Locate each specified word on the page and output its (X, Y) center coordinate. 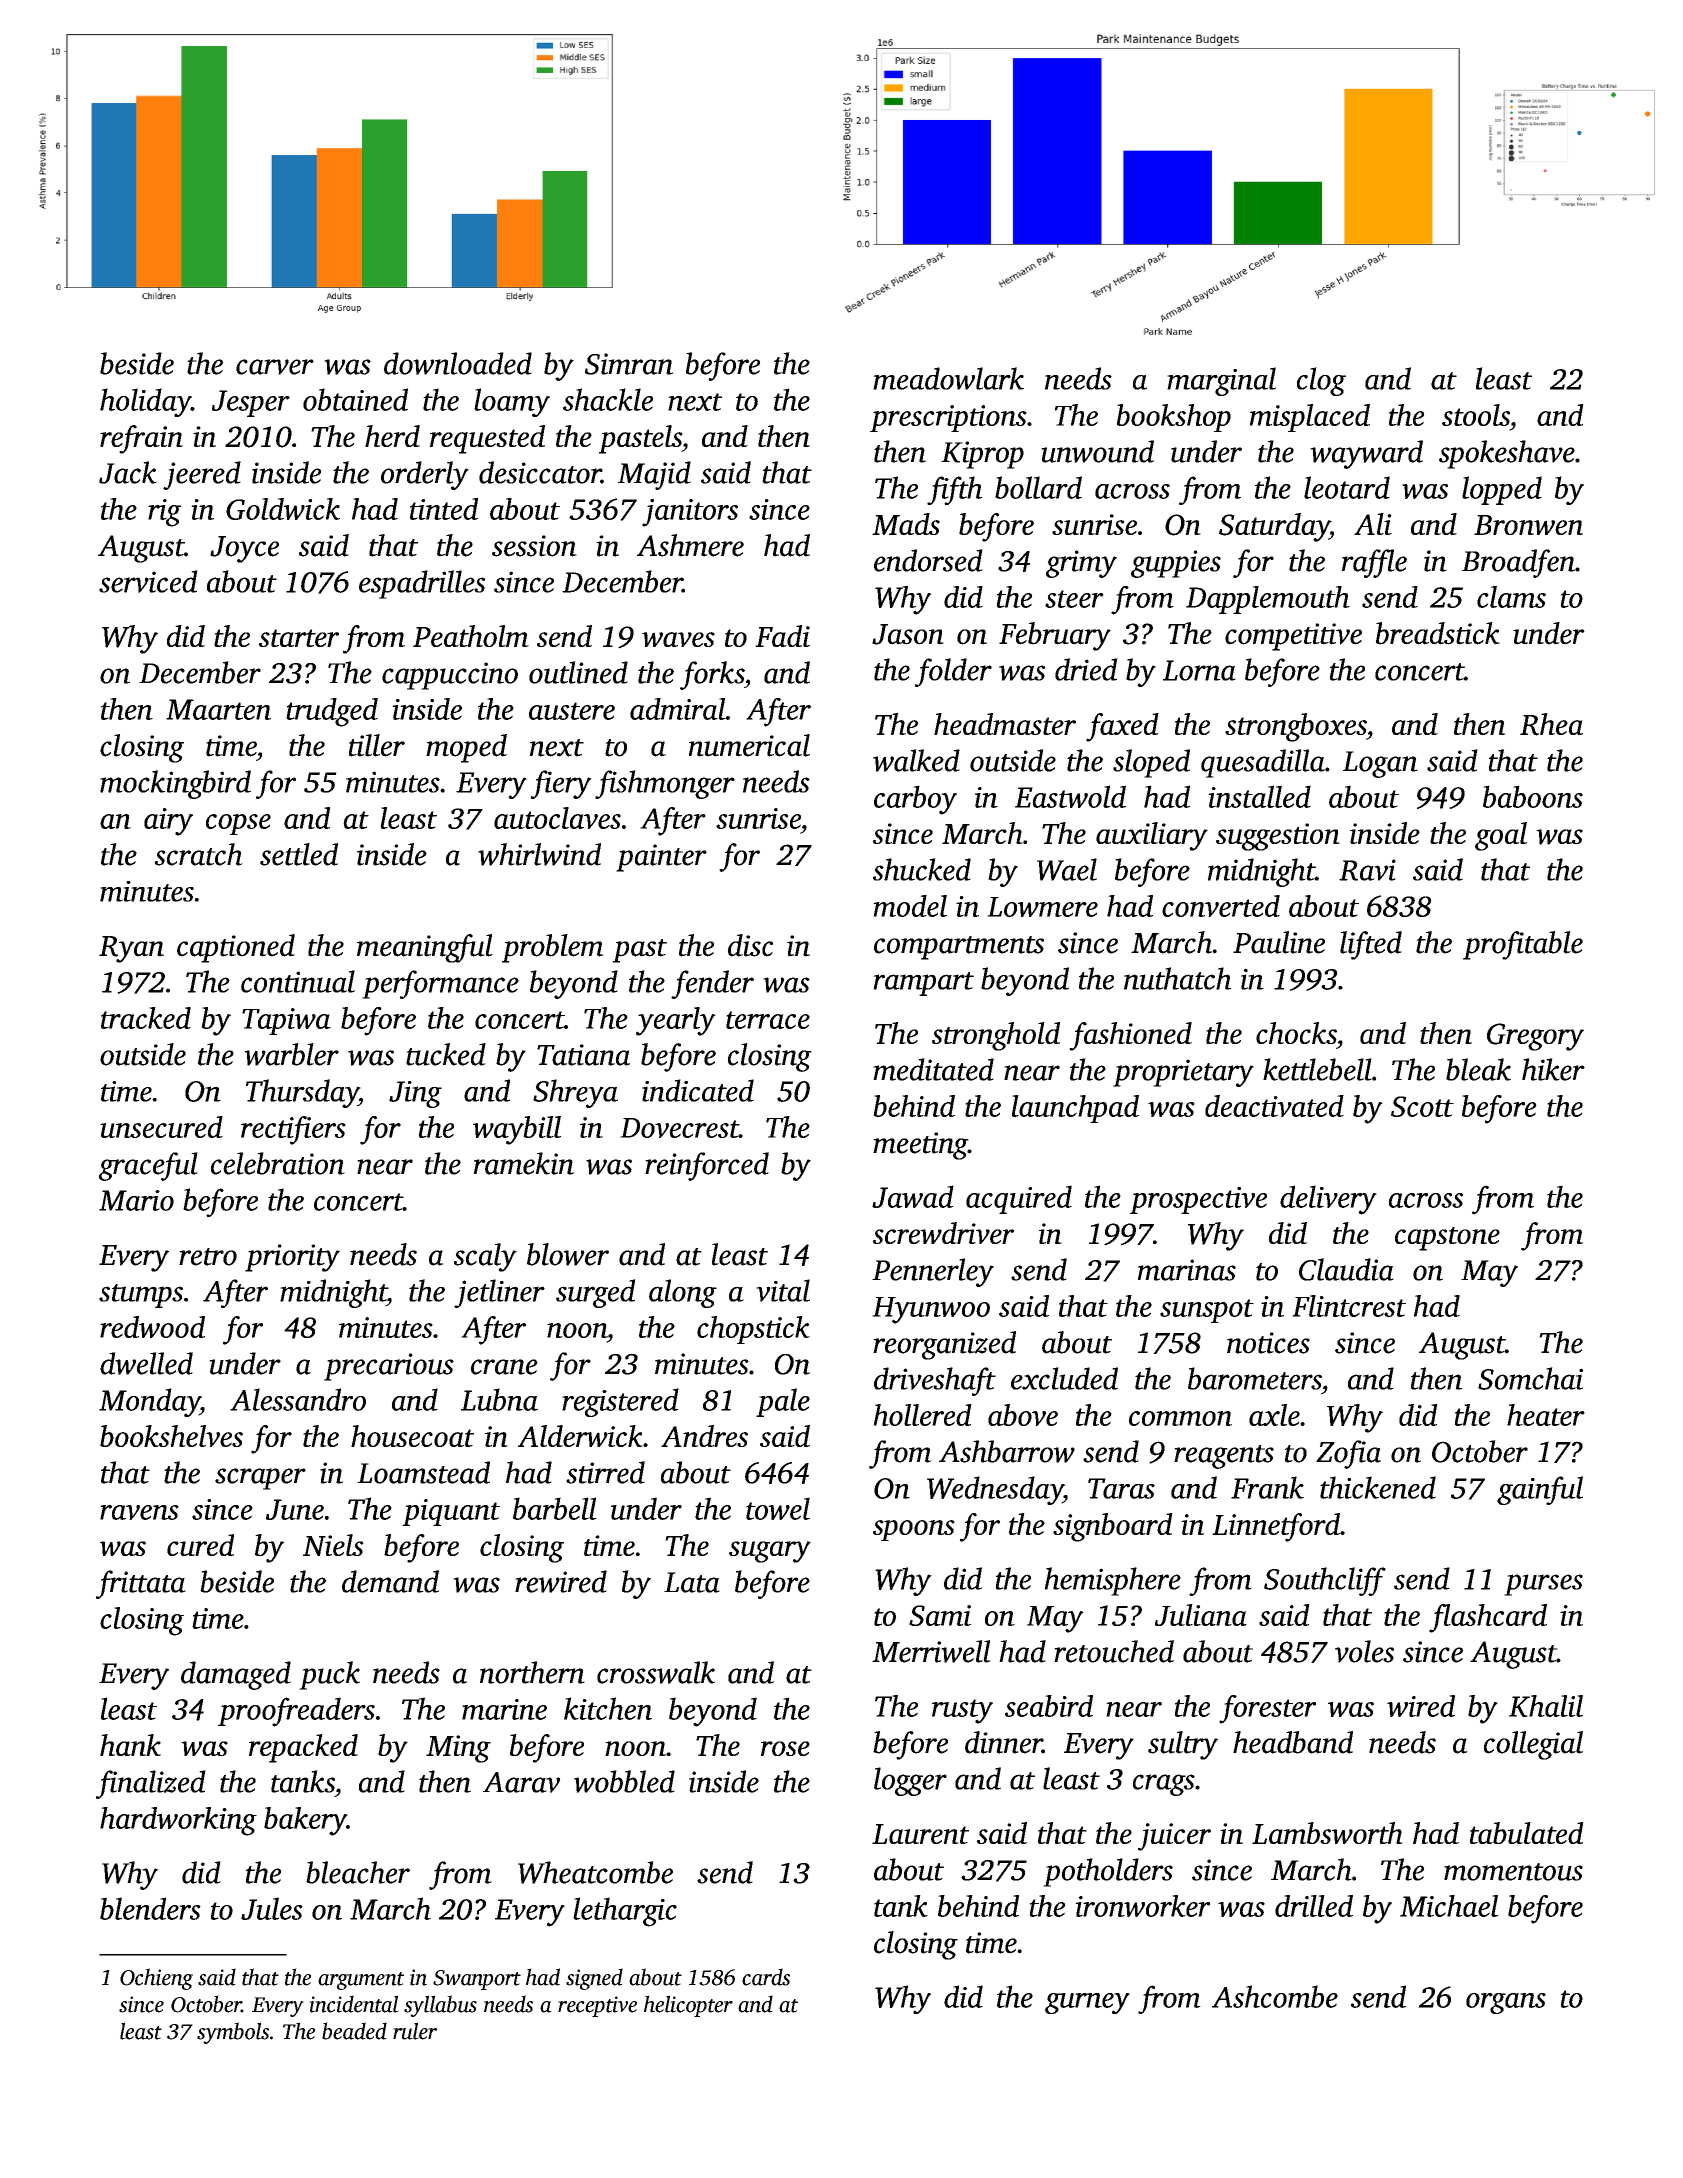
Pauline (1279, 942)
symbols (233, 2033)
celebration (278, 1163)
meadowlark (948, 378)
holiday (145, 402)
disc (750, 945)
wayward (1366, 454)
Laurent (920, 1834)
